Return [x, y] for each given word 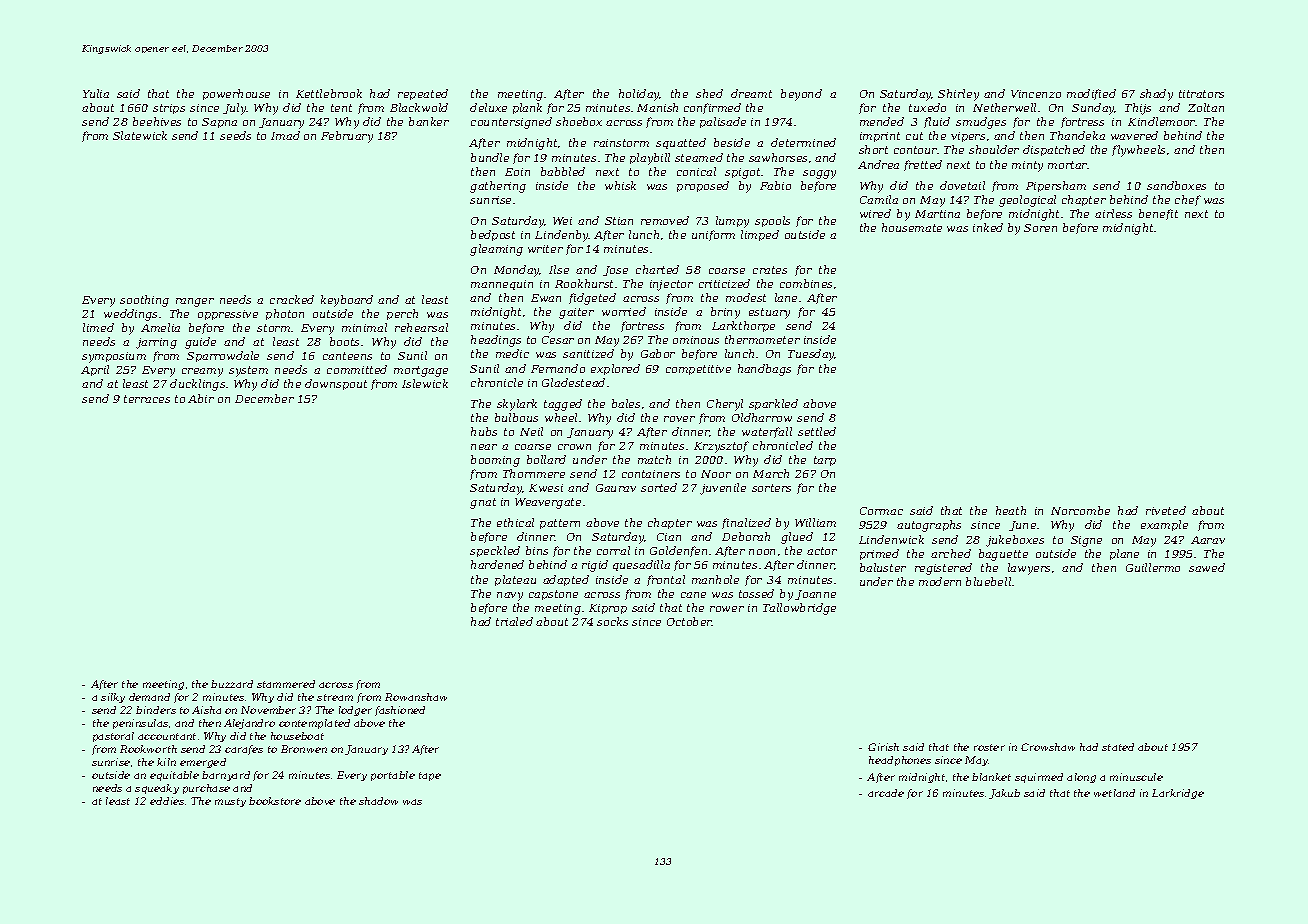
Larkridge [1178, 794]
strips [169, 109]
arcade [886, 793]
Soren [1040, 228]
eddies [167, 801]
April [95, 370]
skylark [517, 405]
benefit [1158, 214]
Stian [619, 221]
